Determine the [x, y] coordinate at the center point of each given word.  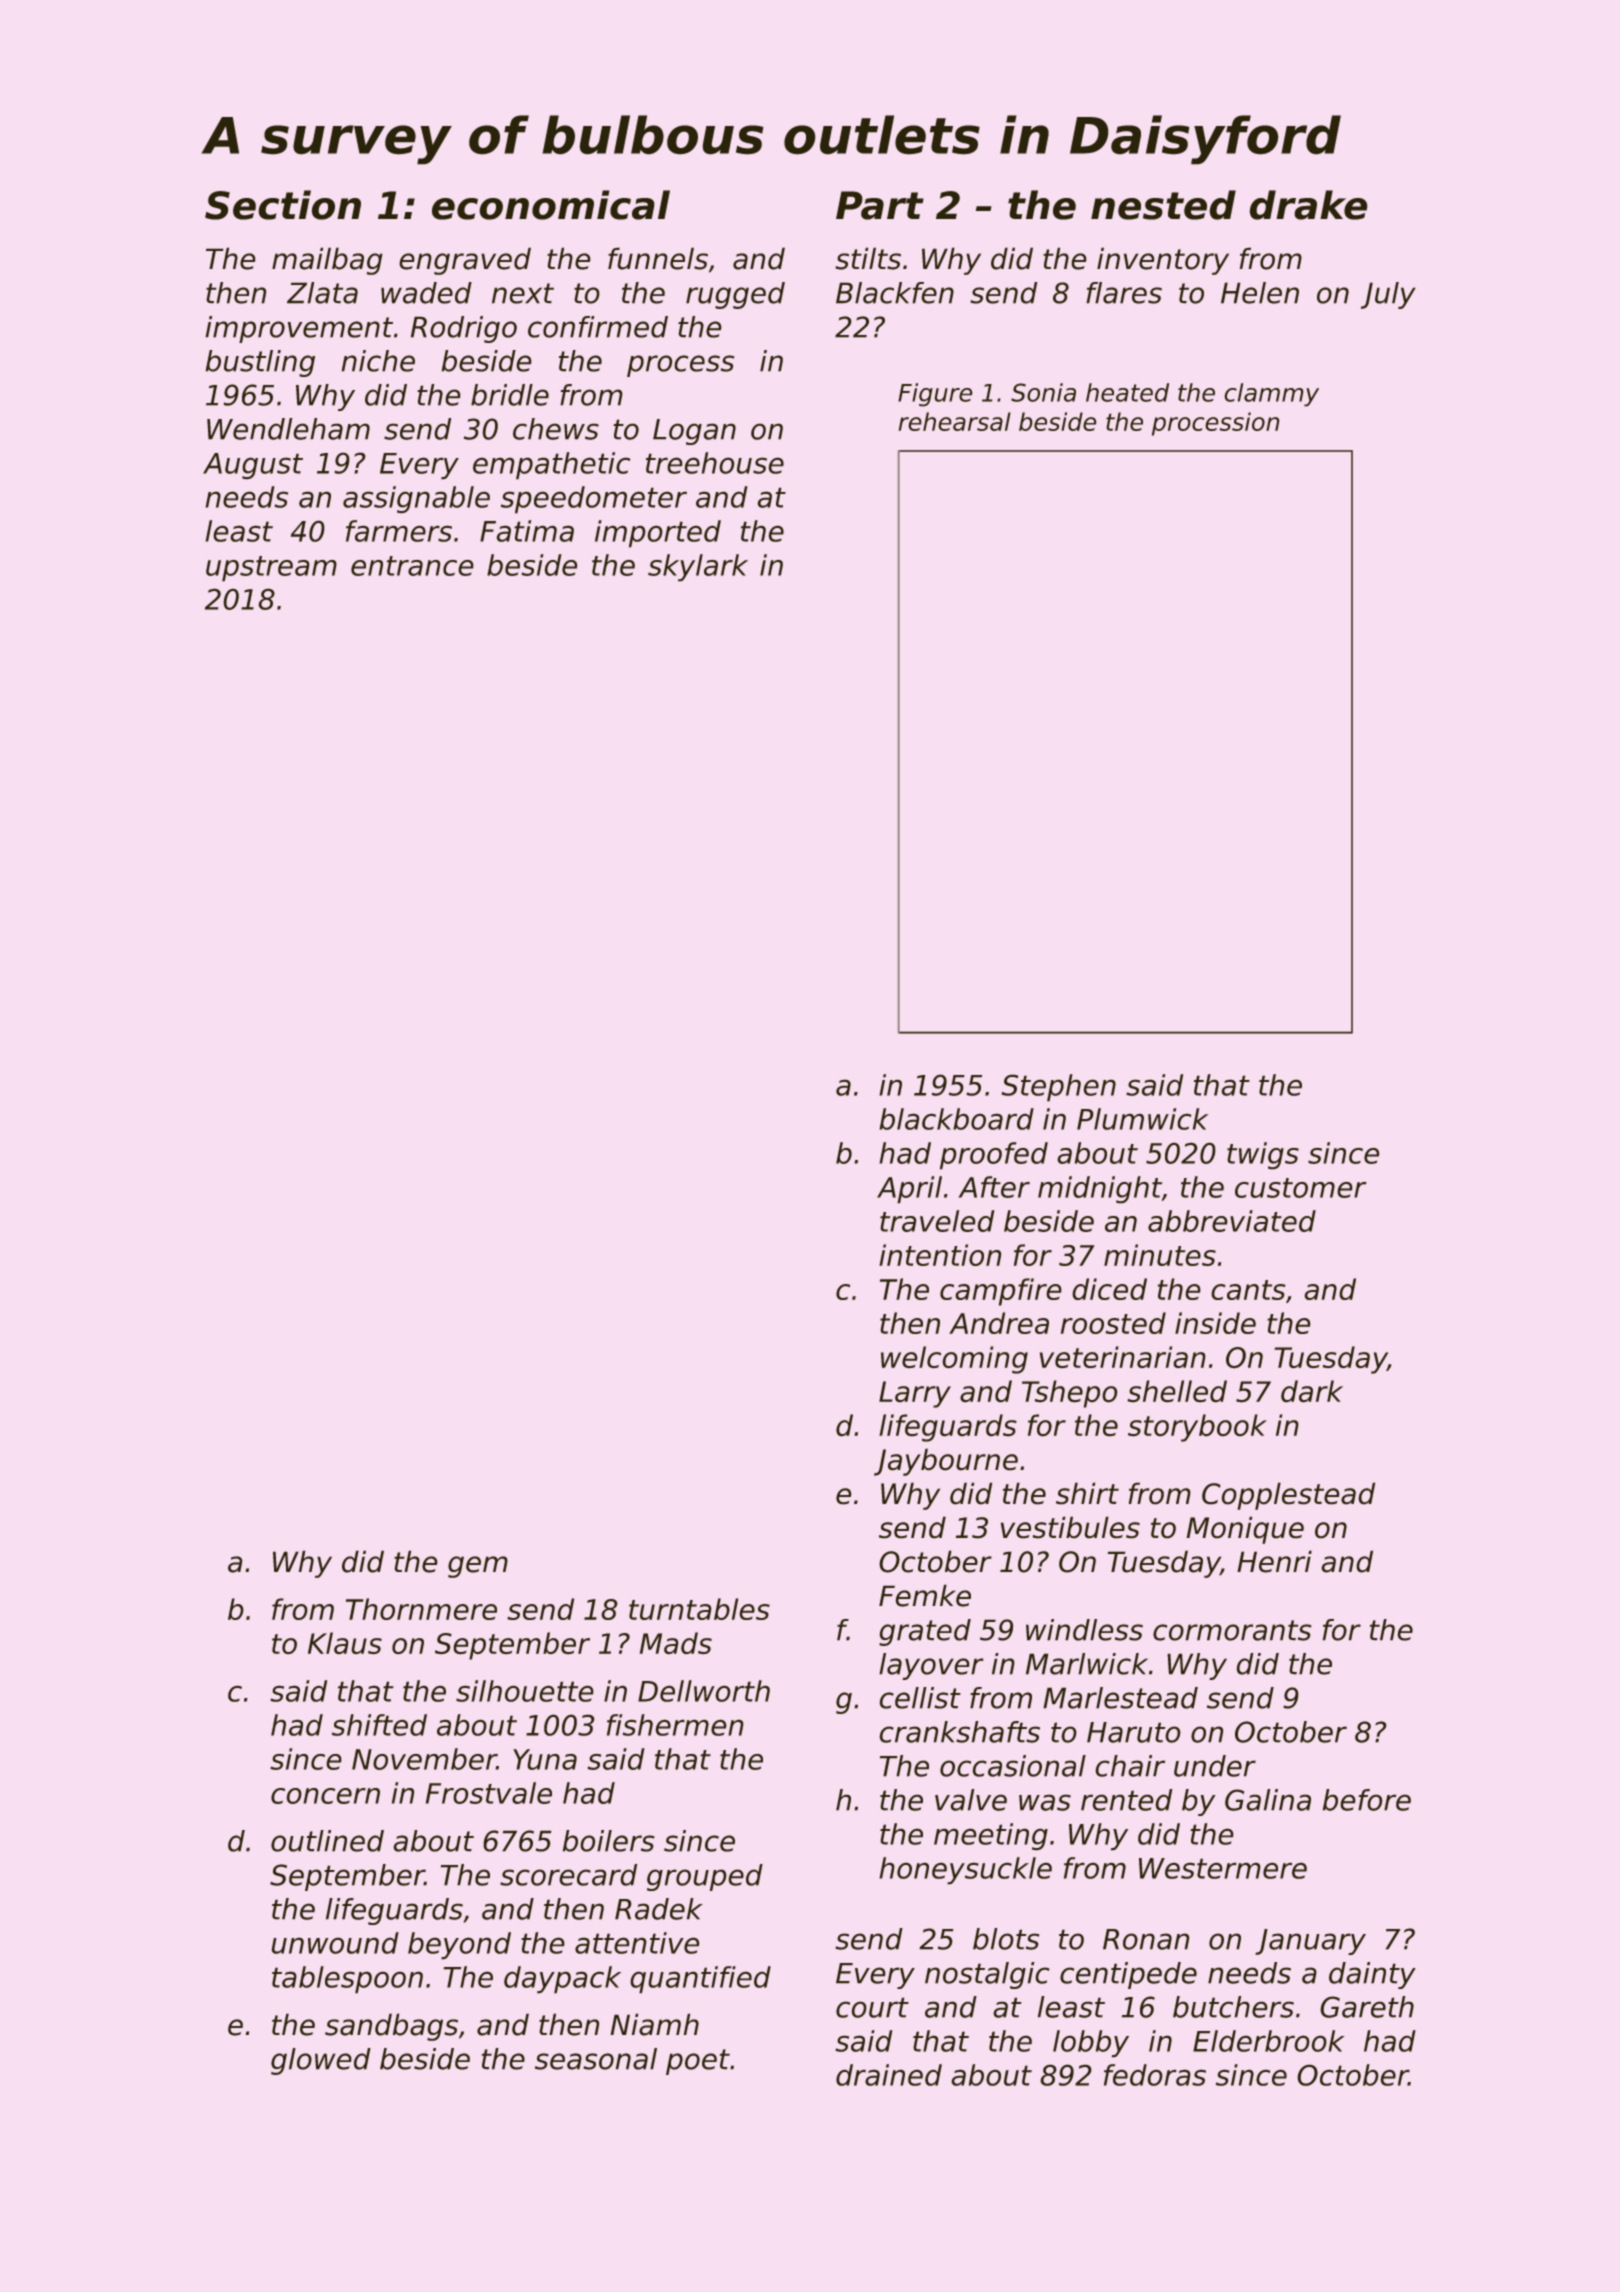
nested [1163, 205]
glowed [321, 2061]
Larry [915, 1394]
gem [478, 1567]
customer [1301, 1188]
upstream [271, 569]
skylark [698, 568]
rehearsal [955, 421]
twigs [1263, 1156]
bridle [510, 395]
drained [889, 2075]
